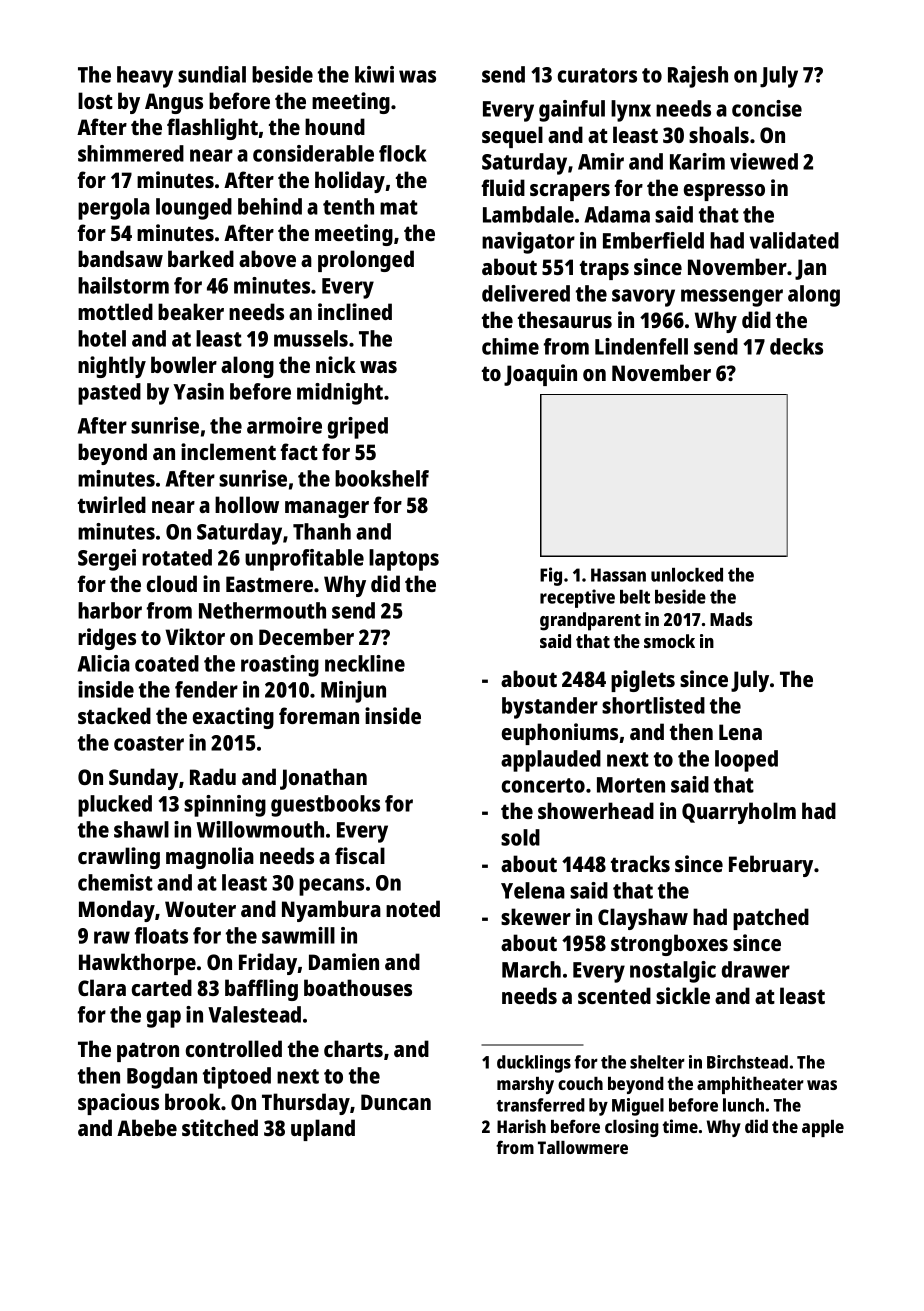 This page has height=1311, width=924. Describe the element at coordinates (284, 425) in the page. I see `armoire` at that location.
